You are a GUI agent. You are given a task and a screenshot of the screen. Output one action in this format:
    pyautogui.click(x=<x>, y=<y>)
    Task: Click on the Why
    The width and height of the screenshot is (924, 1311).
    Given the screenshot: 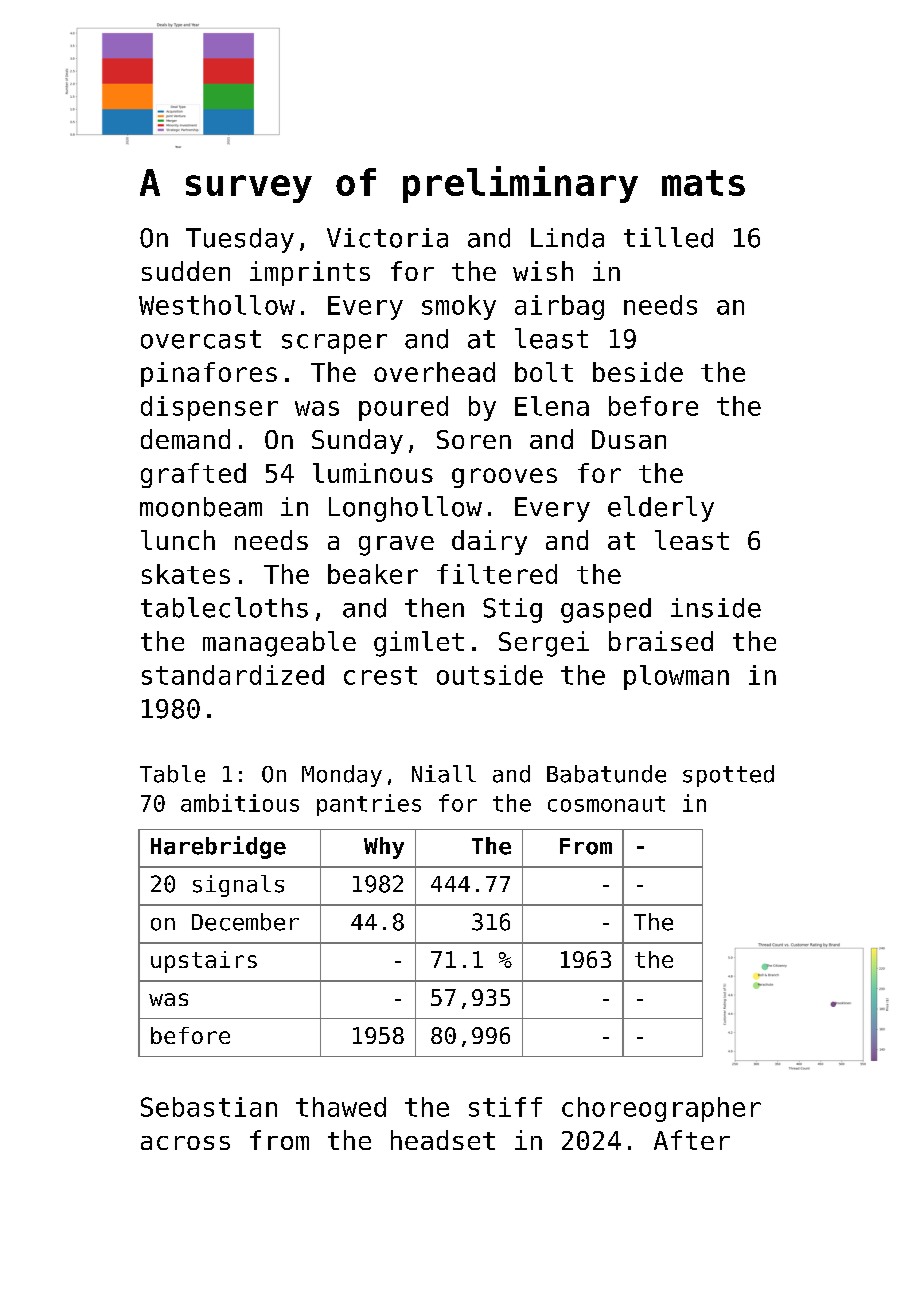 What is the action you would take?
    pyautogui.click(x=384, y=848)
